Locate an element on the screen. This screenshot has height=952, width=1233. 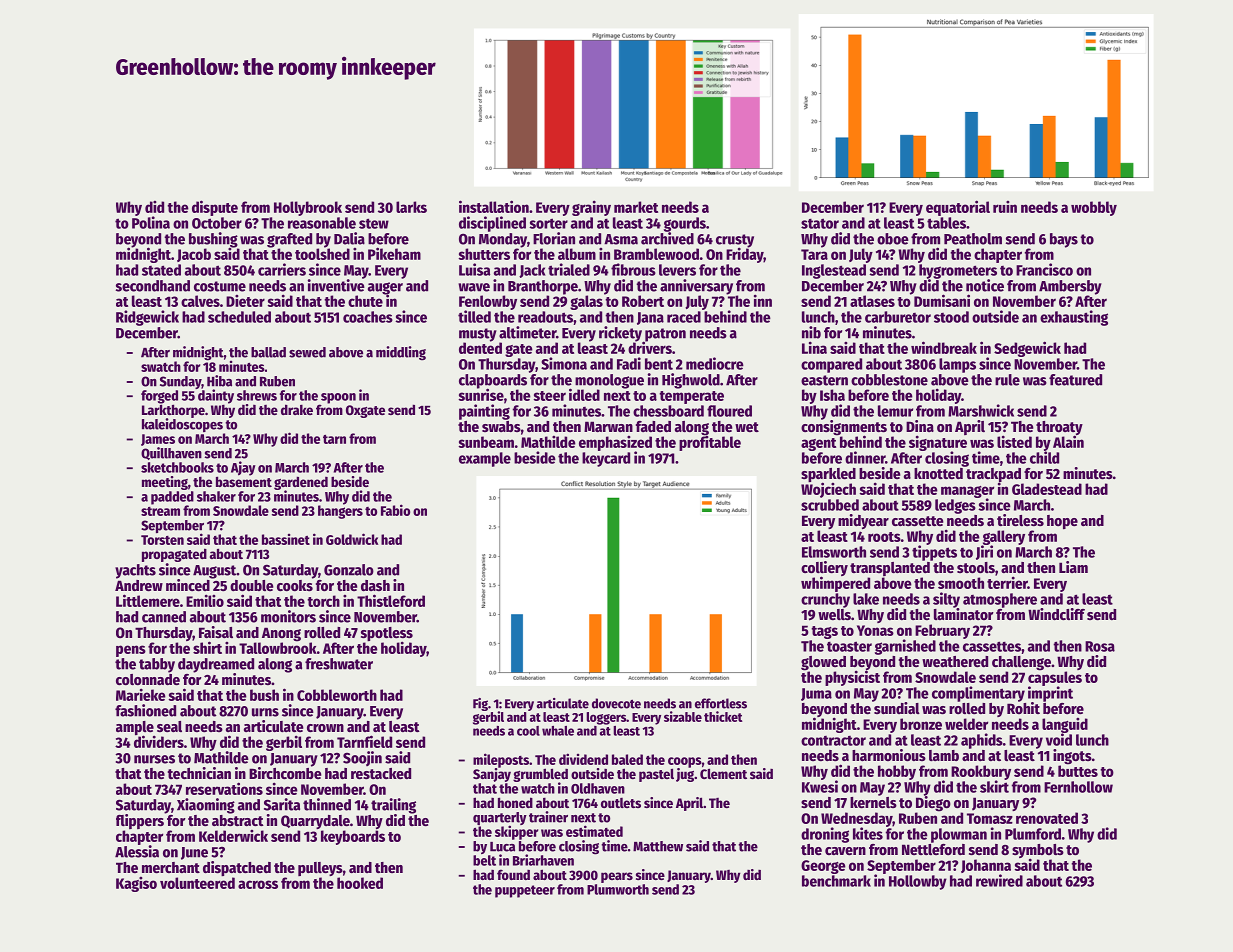
colliery is located at coordinates (824, 569).
